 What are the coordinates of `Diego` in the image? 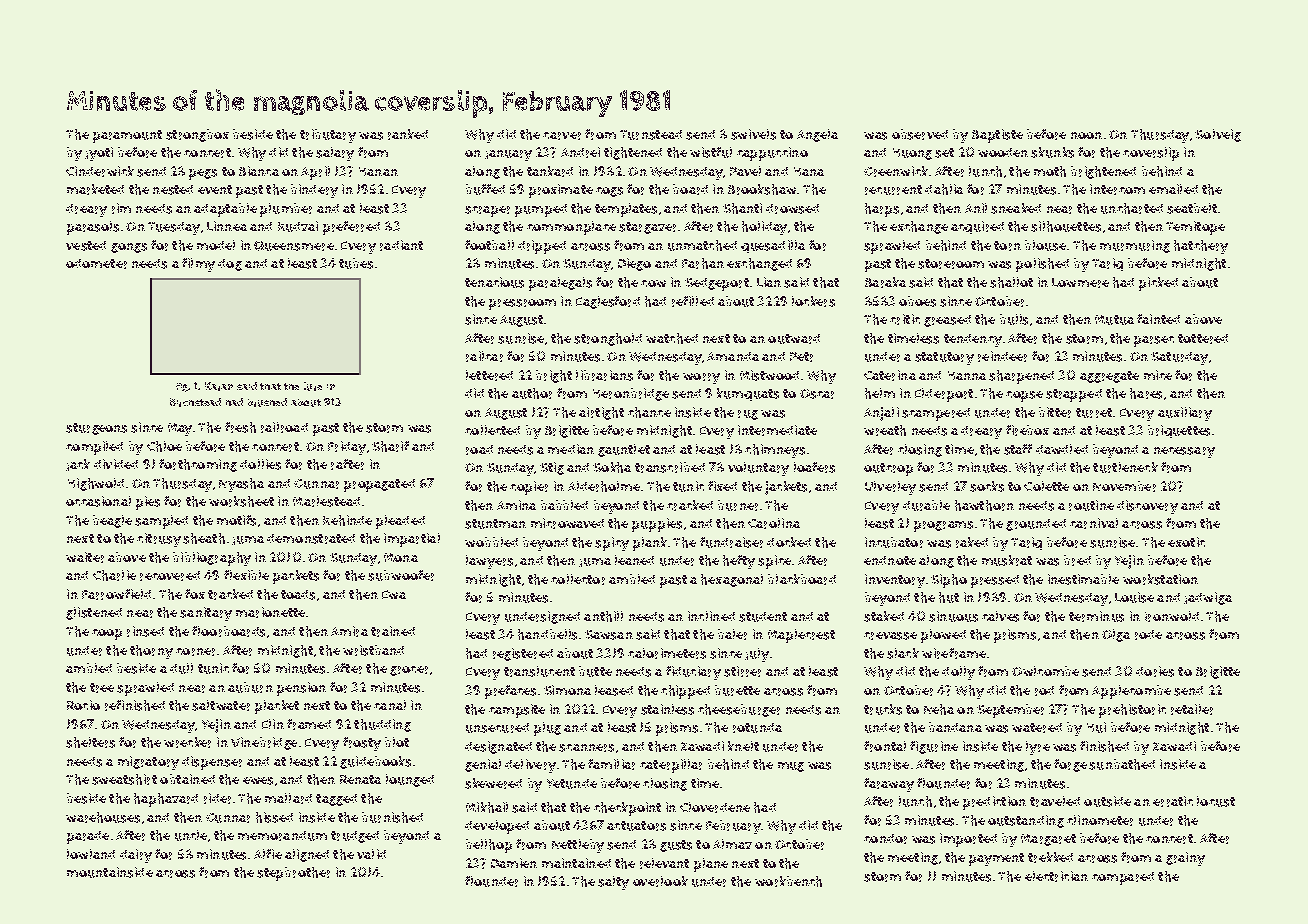 It's located at (634, 264).
